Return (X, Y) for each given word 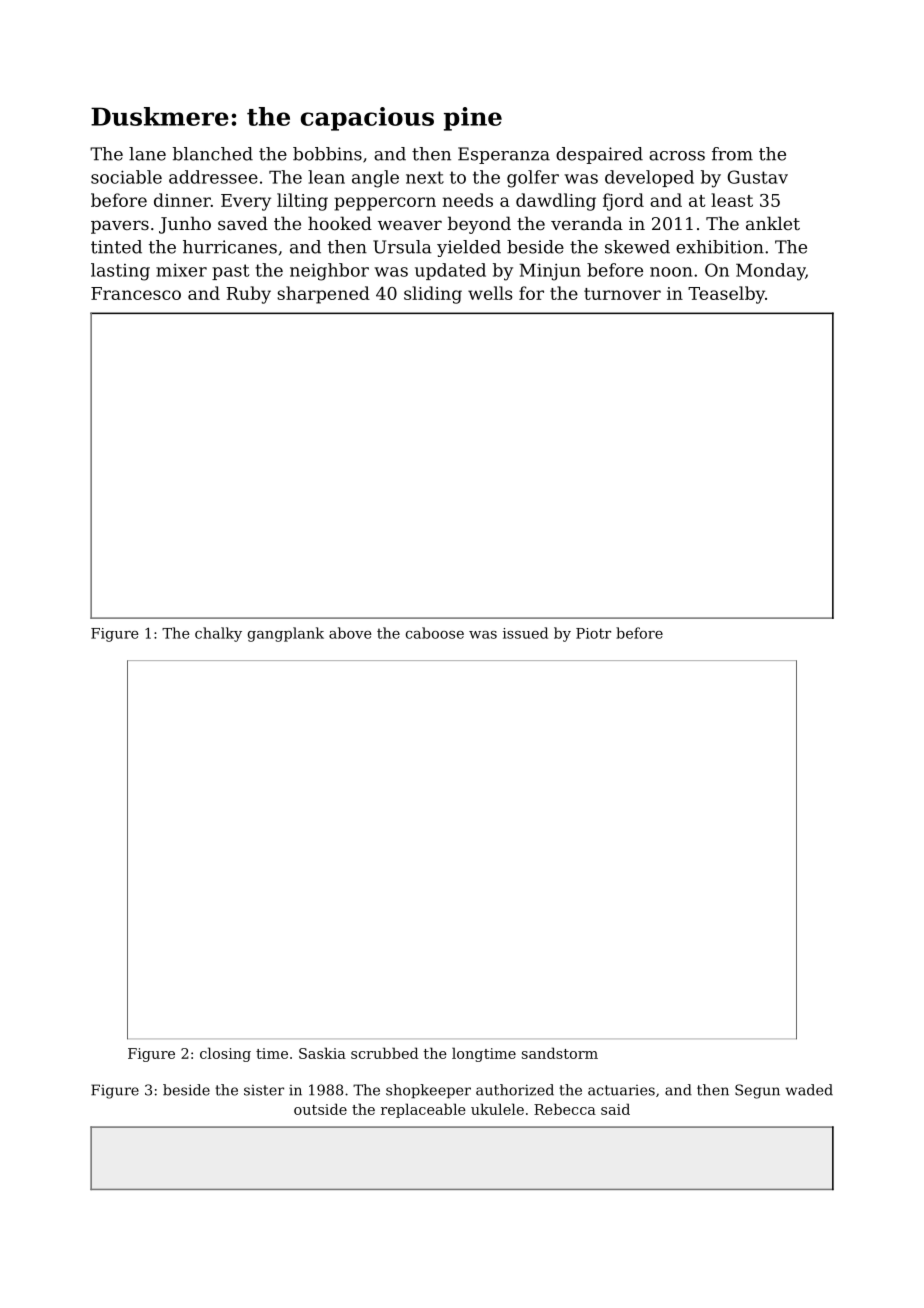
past (230, 272)
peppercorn (385, 204)
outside (320, 1109)
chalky (218, 634)
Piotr (593, 633)
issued (525, 633)
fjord (623, 202)
